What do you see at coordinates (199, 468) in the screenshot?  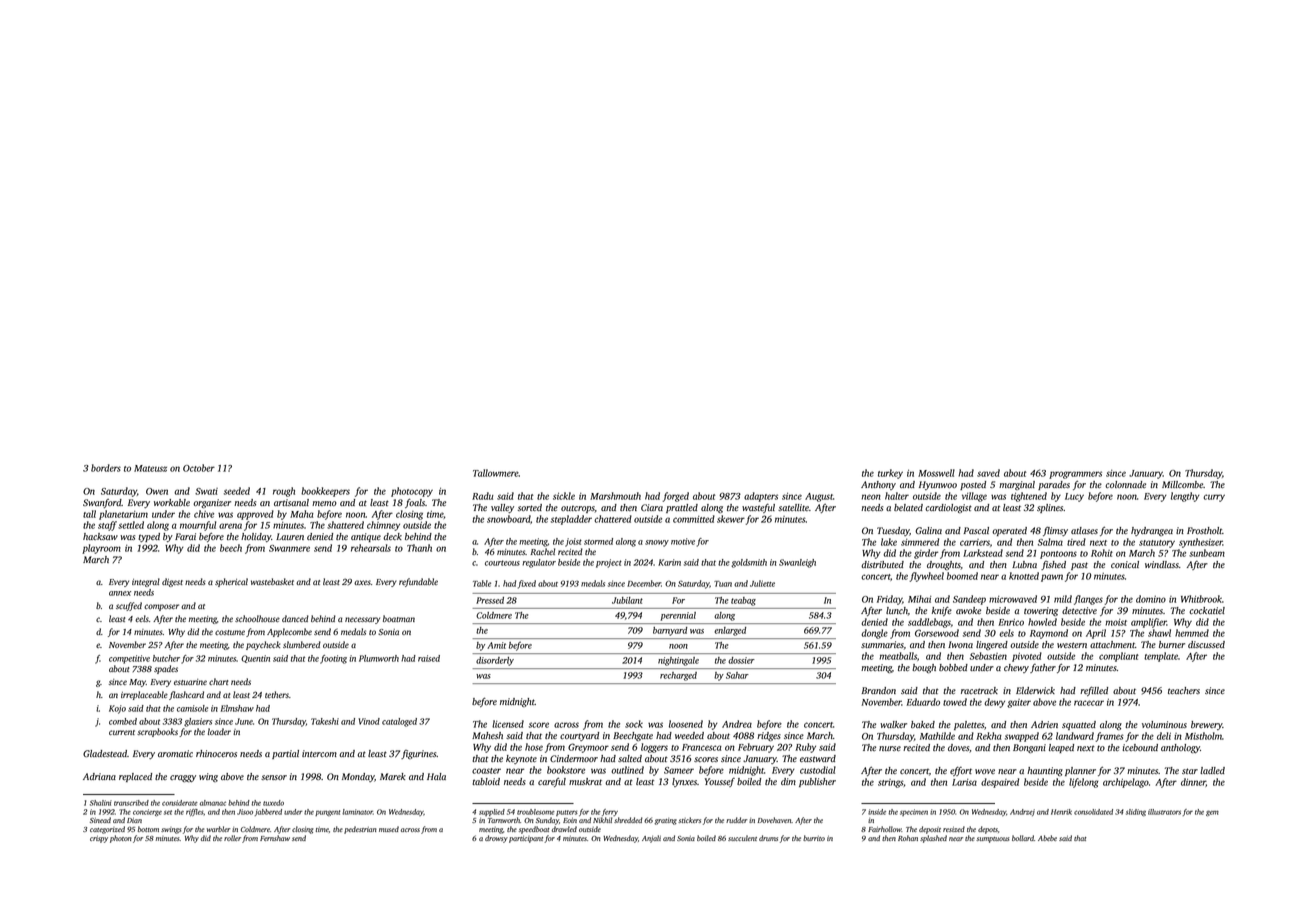 I see `October` at bounding box center [199, 468].
